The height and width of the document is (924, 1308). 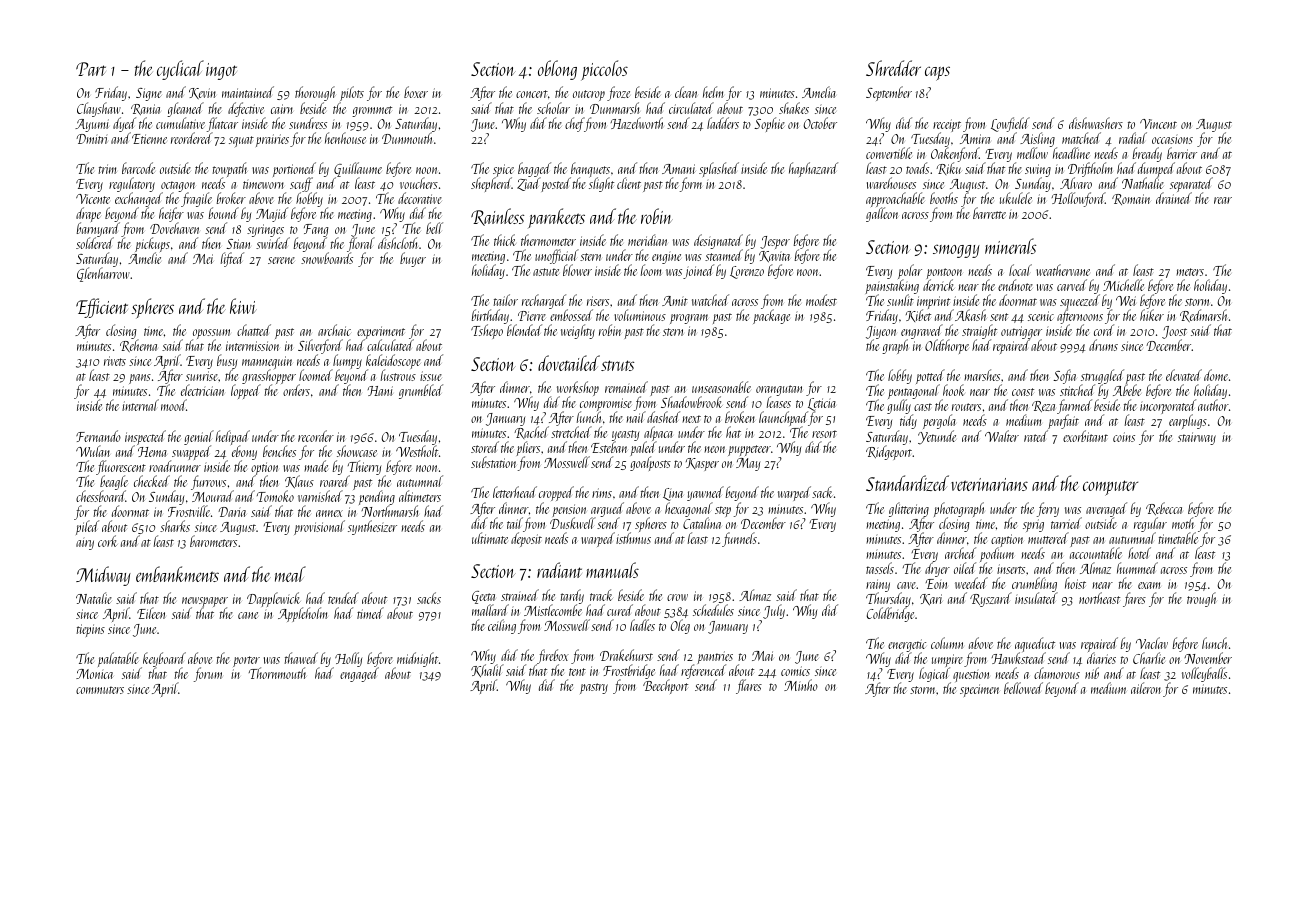 I want to click on posted, so click(x=556, y=185).
